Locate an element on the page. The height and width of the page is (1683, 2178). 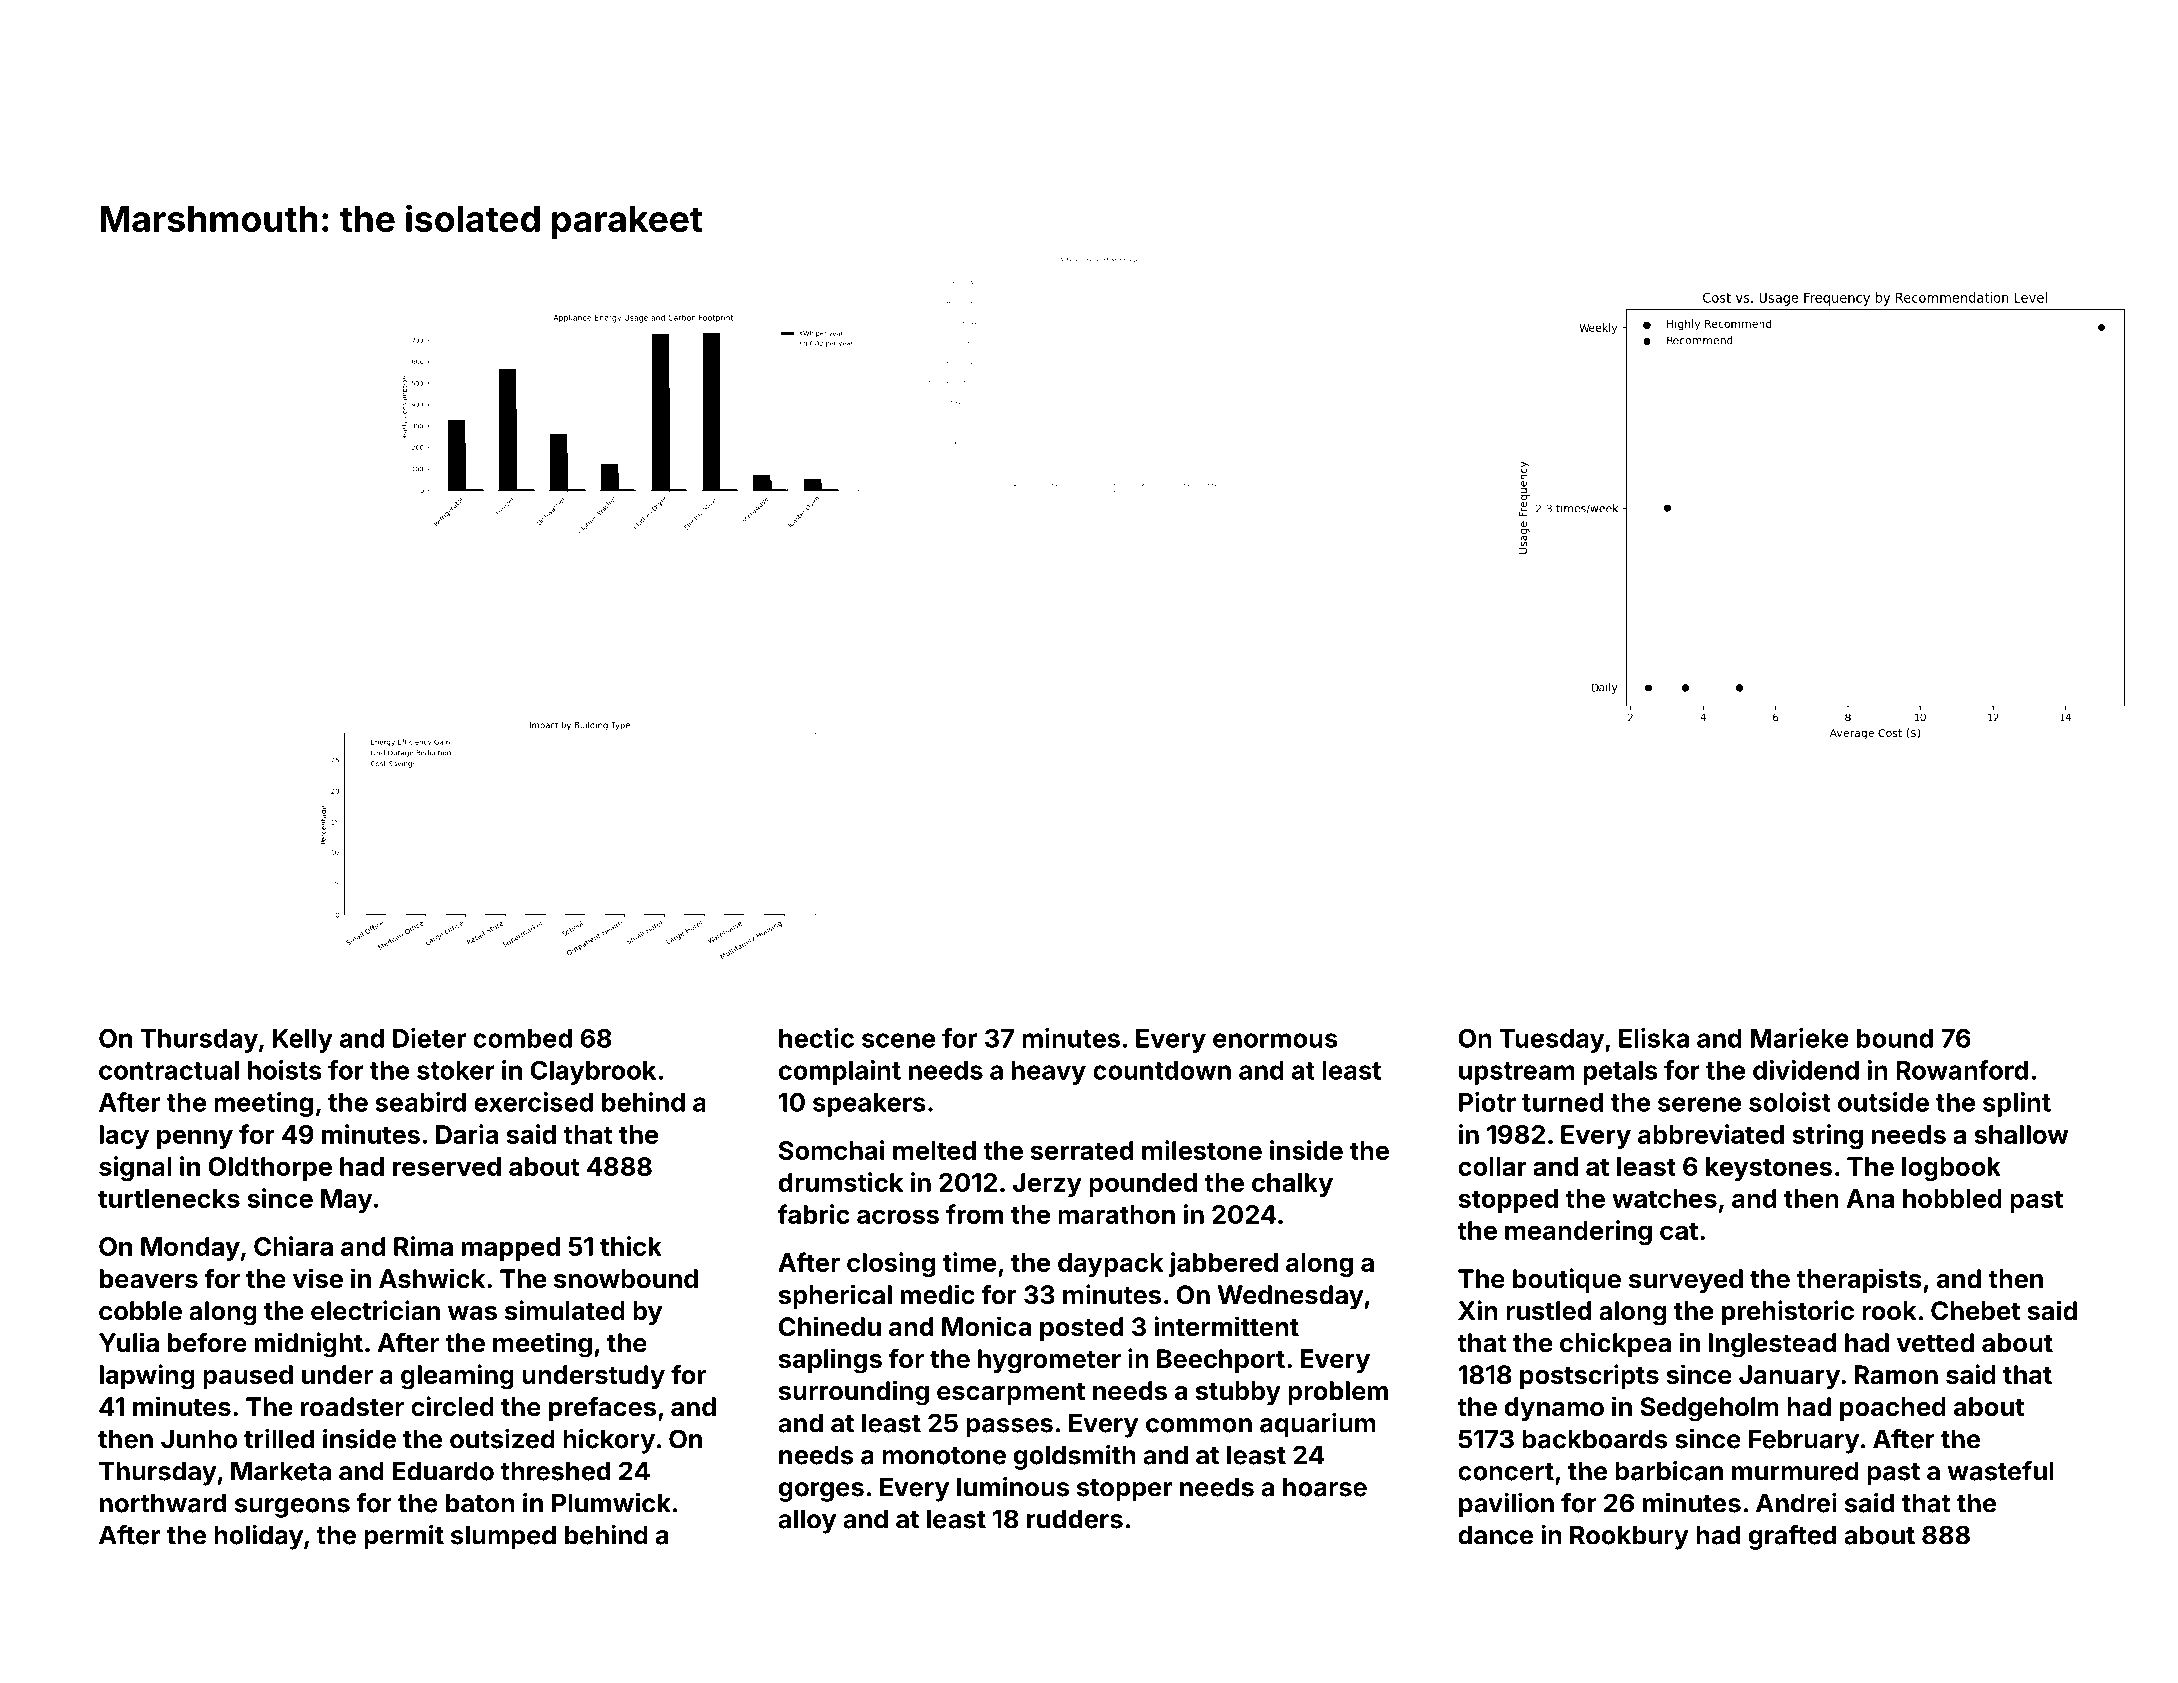
chickpea is located at coordinates (1615, 1344).
